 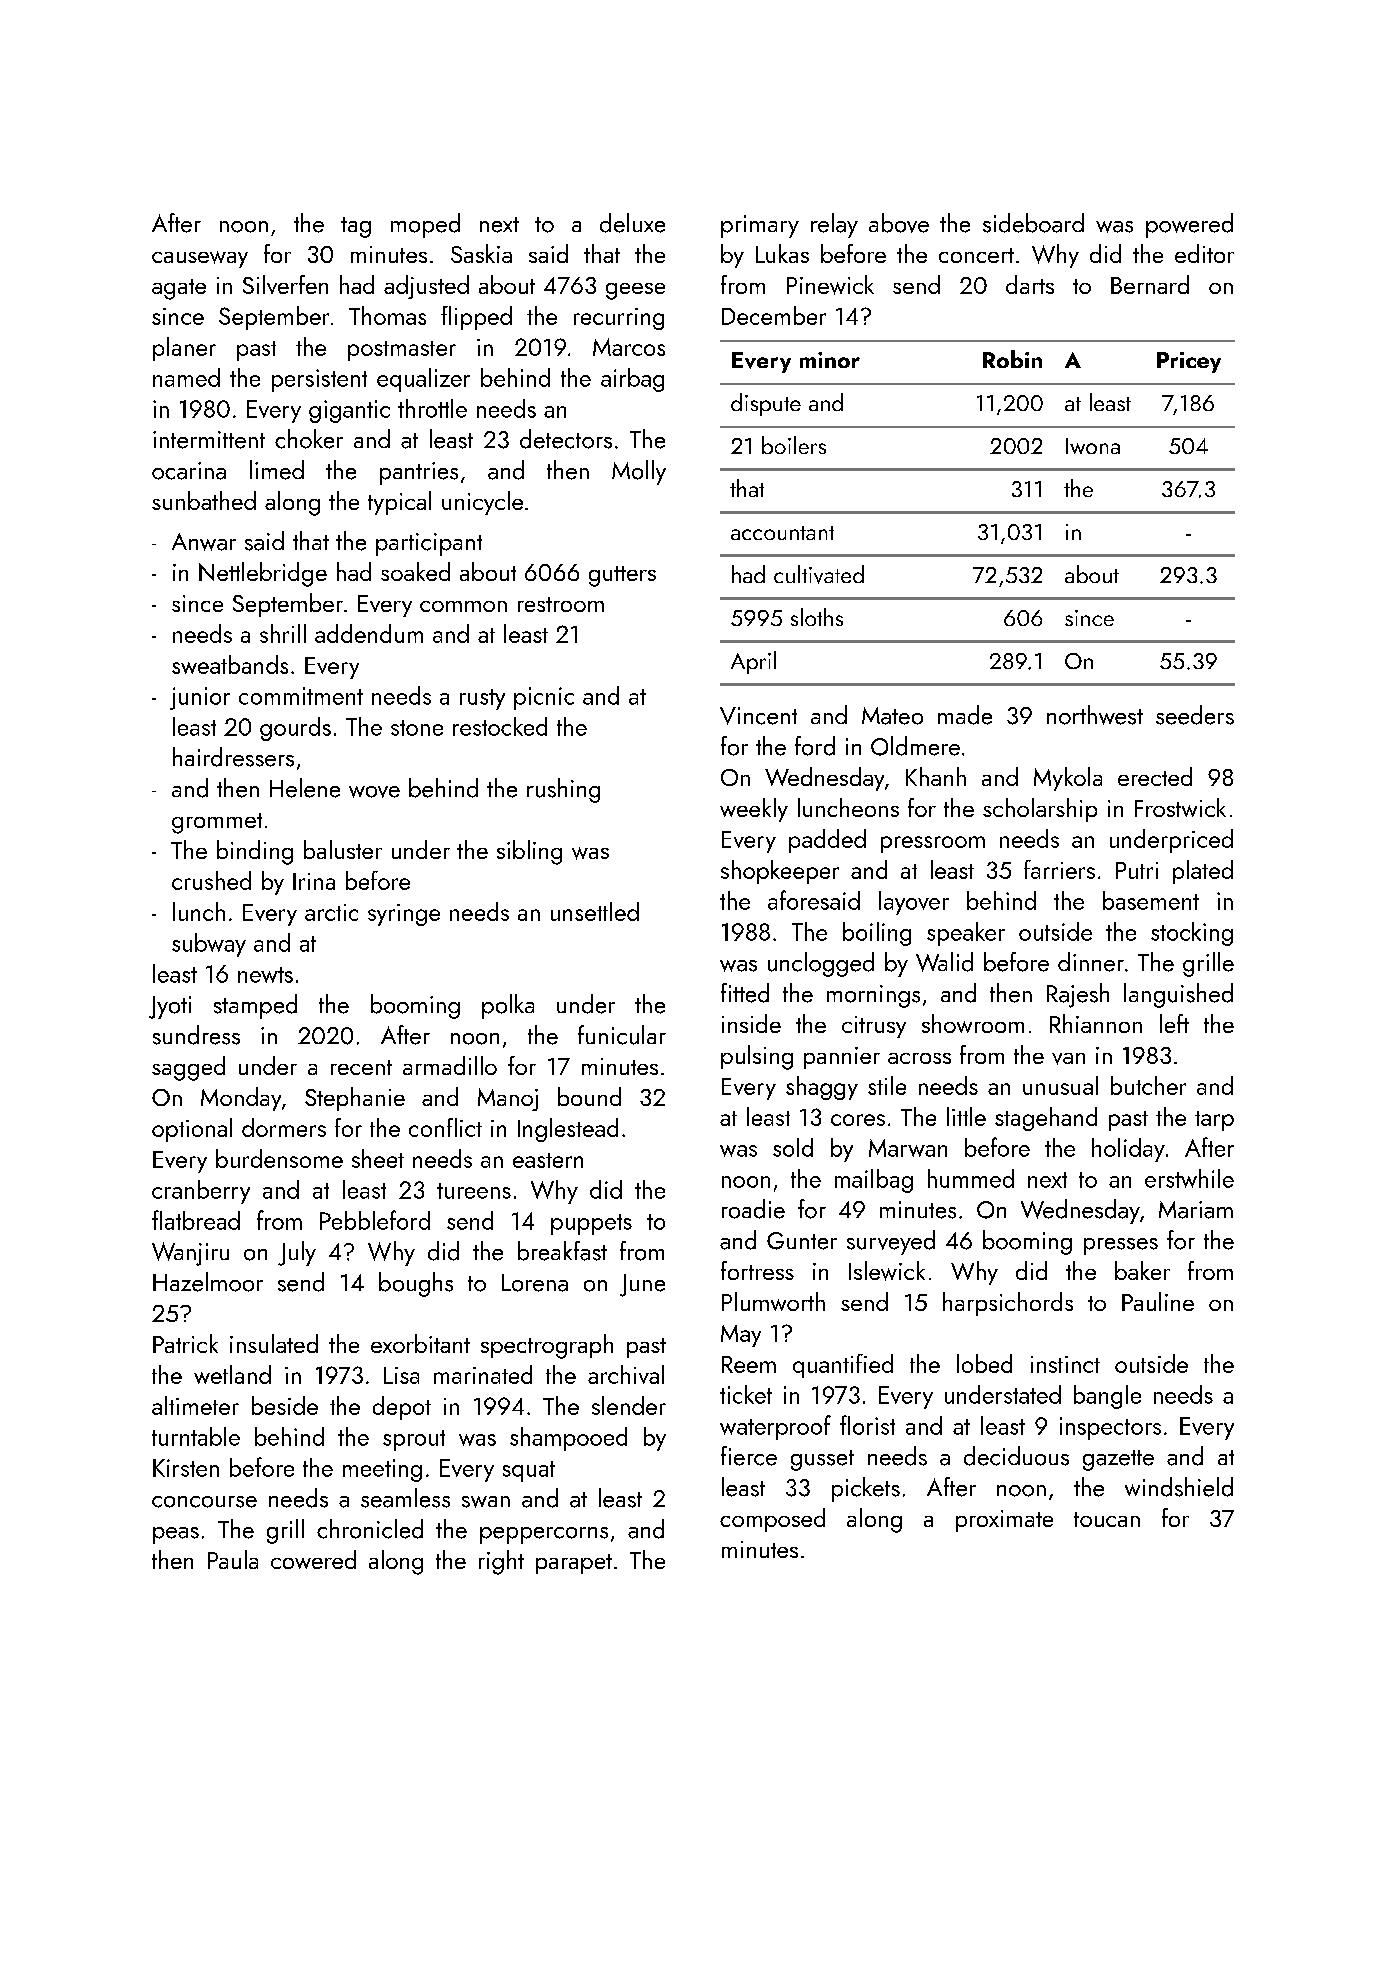 What do you see at coordinates (285, 284) in the screenshot?
I see `Silverfen` at bounding box center [285, 284].
